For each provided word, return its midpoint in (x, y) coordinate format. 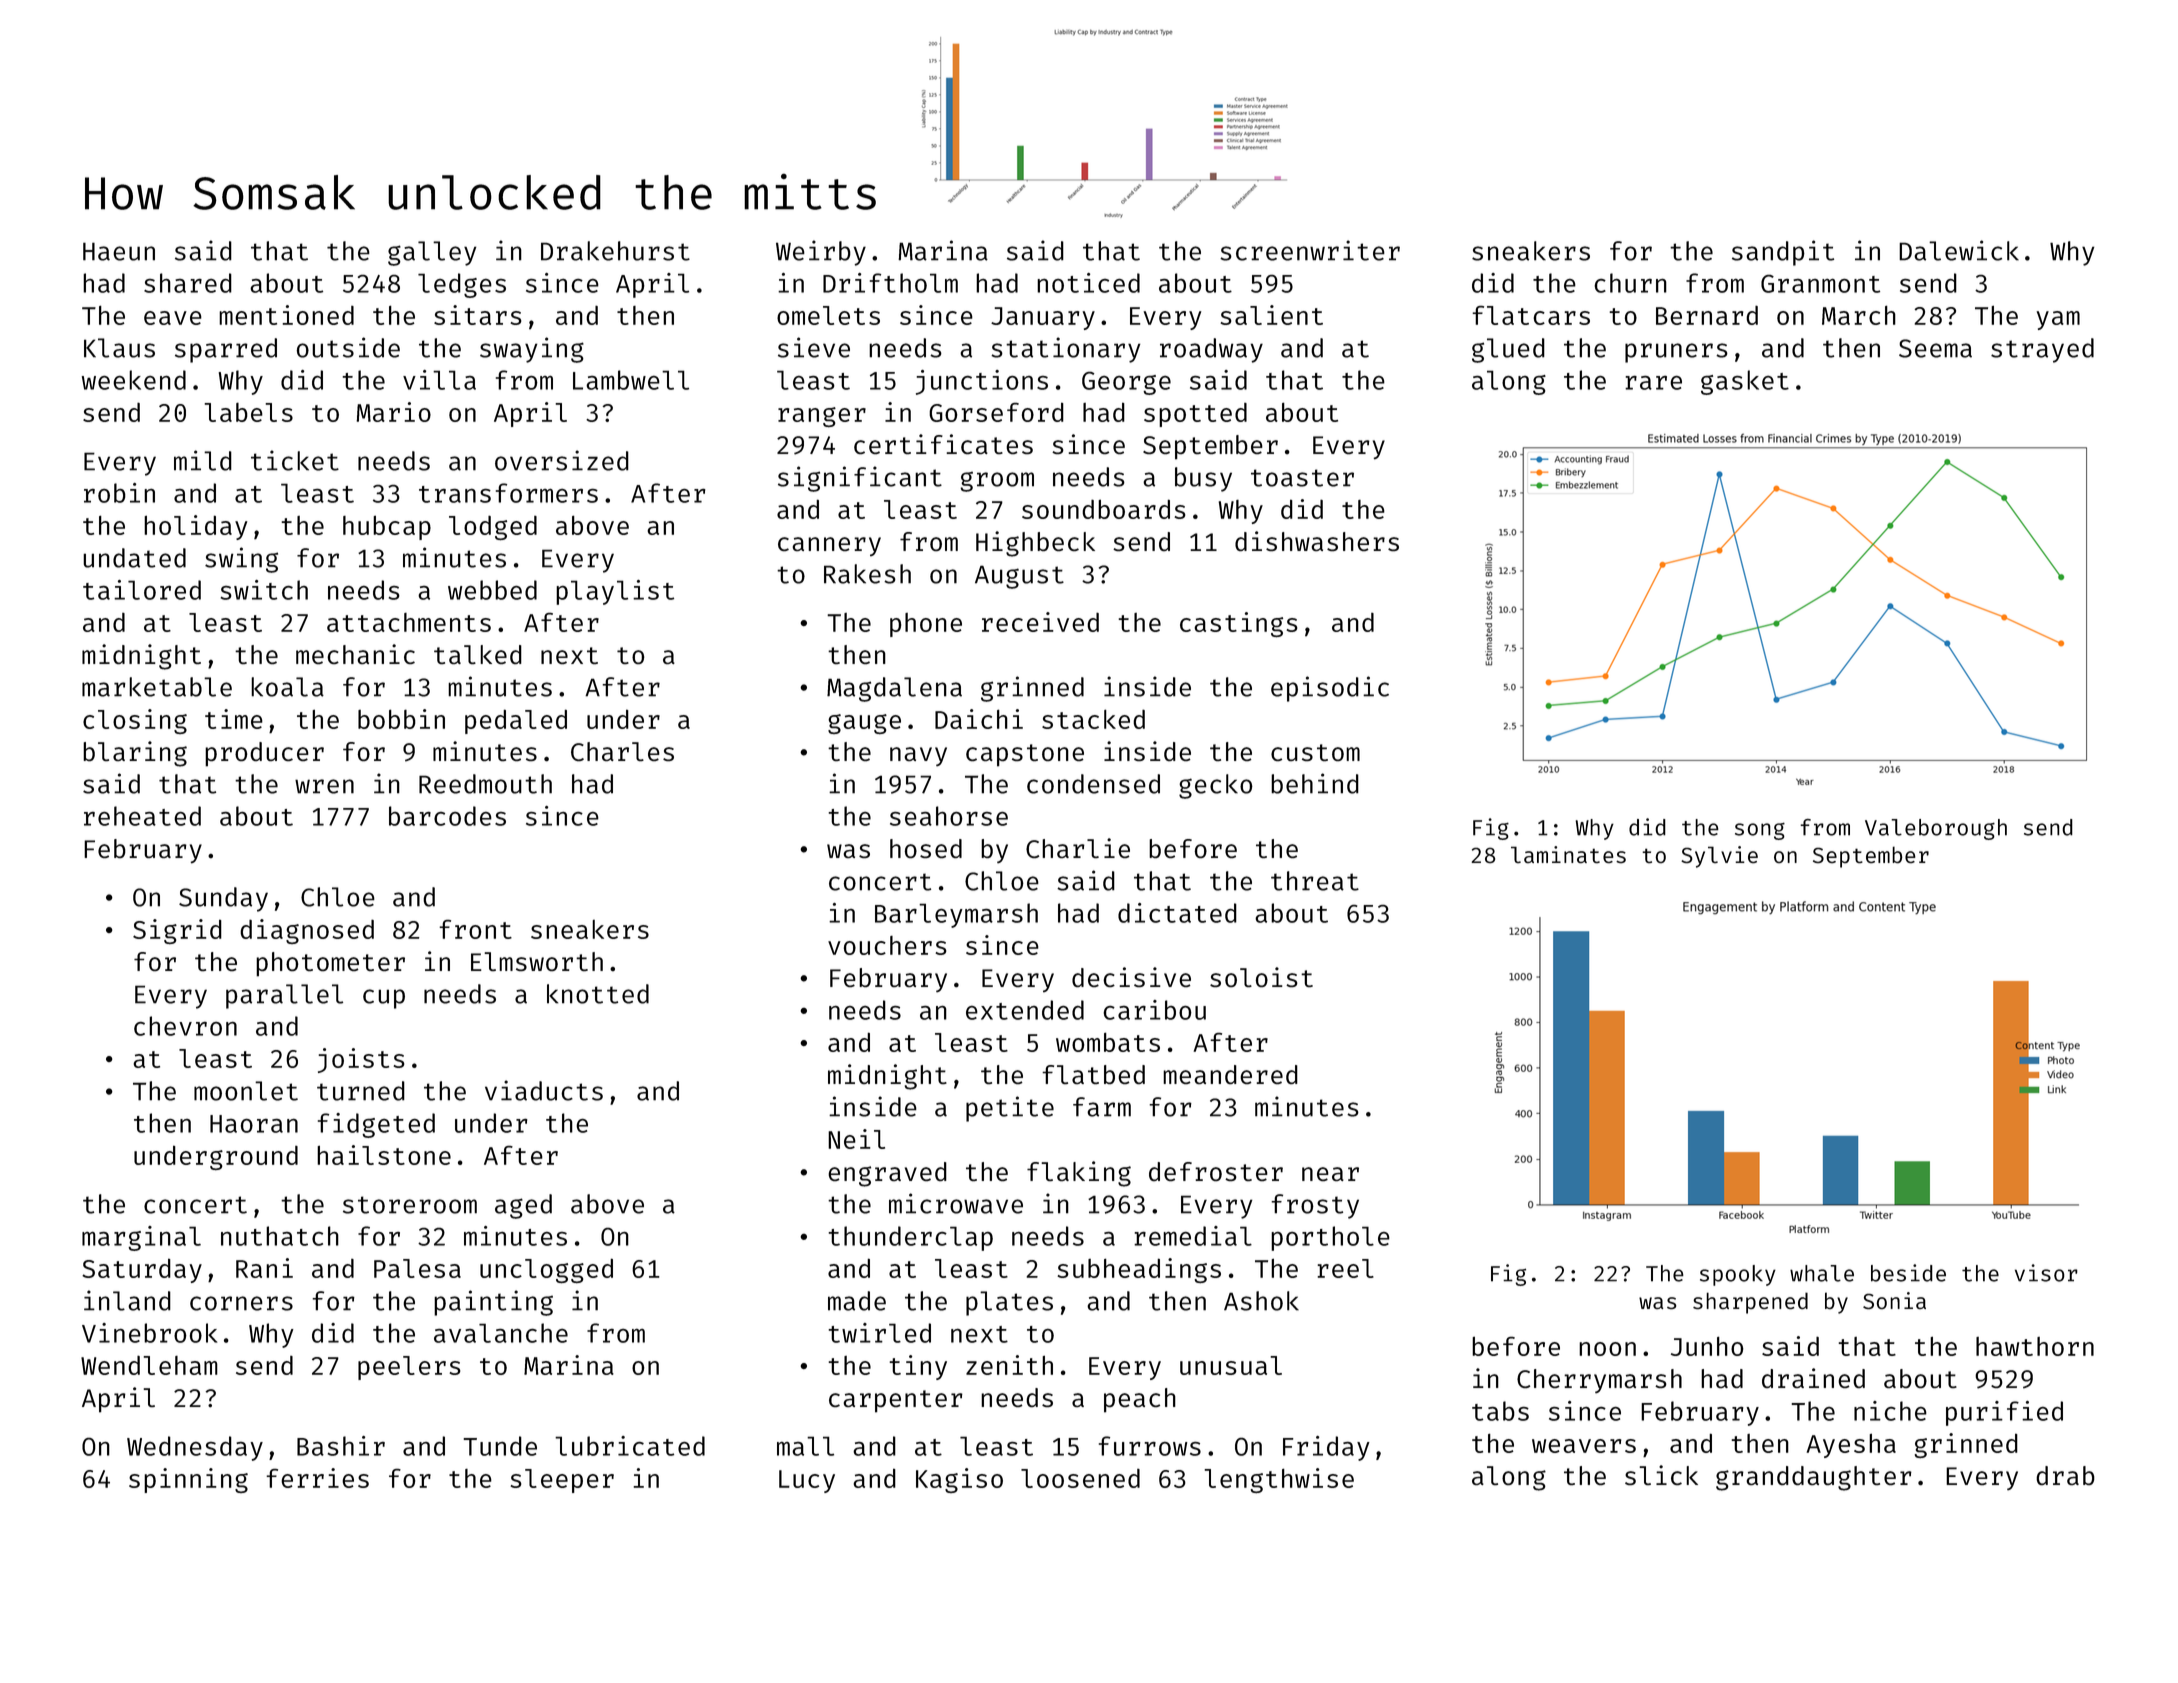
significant (860, 479)
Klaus (119, 348)
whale (1822, 1273)
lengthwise (1279, 1480)
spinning (188, 1480)
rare (1653, 382)
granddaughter (1814, 1478)
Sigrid (177, 931)
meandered (1230, 1074)
